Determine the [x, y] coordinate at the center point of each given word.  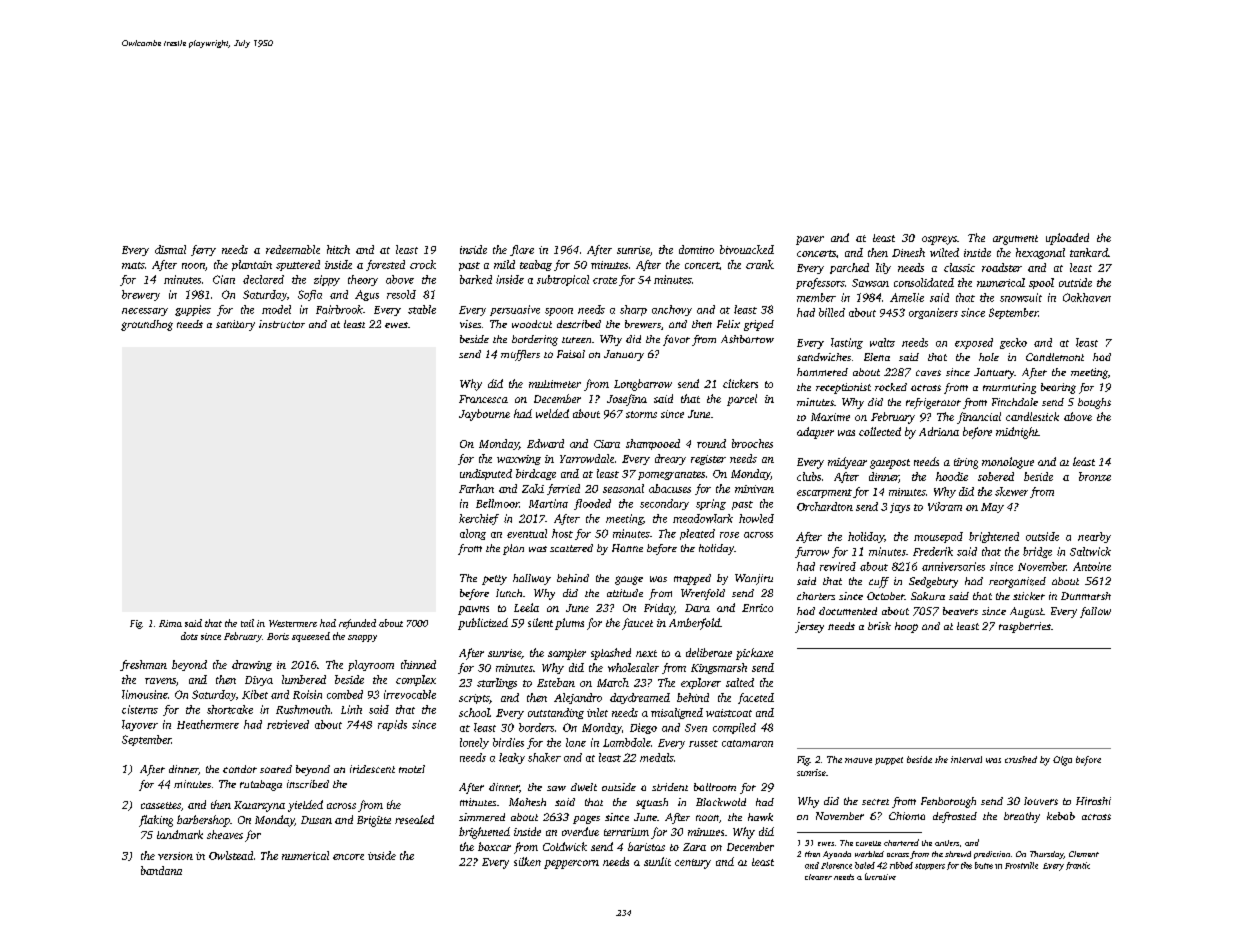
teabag [536, 265]
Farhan [476, 488]
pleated [697, 534]
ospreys [939, 240]
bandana [161, 870]
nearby [1094, 537]
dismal [170, 249]
